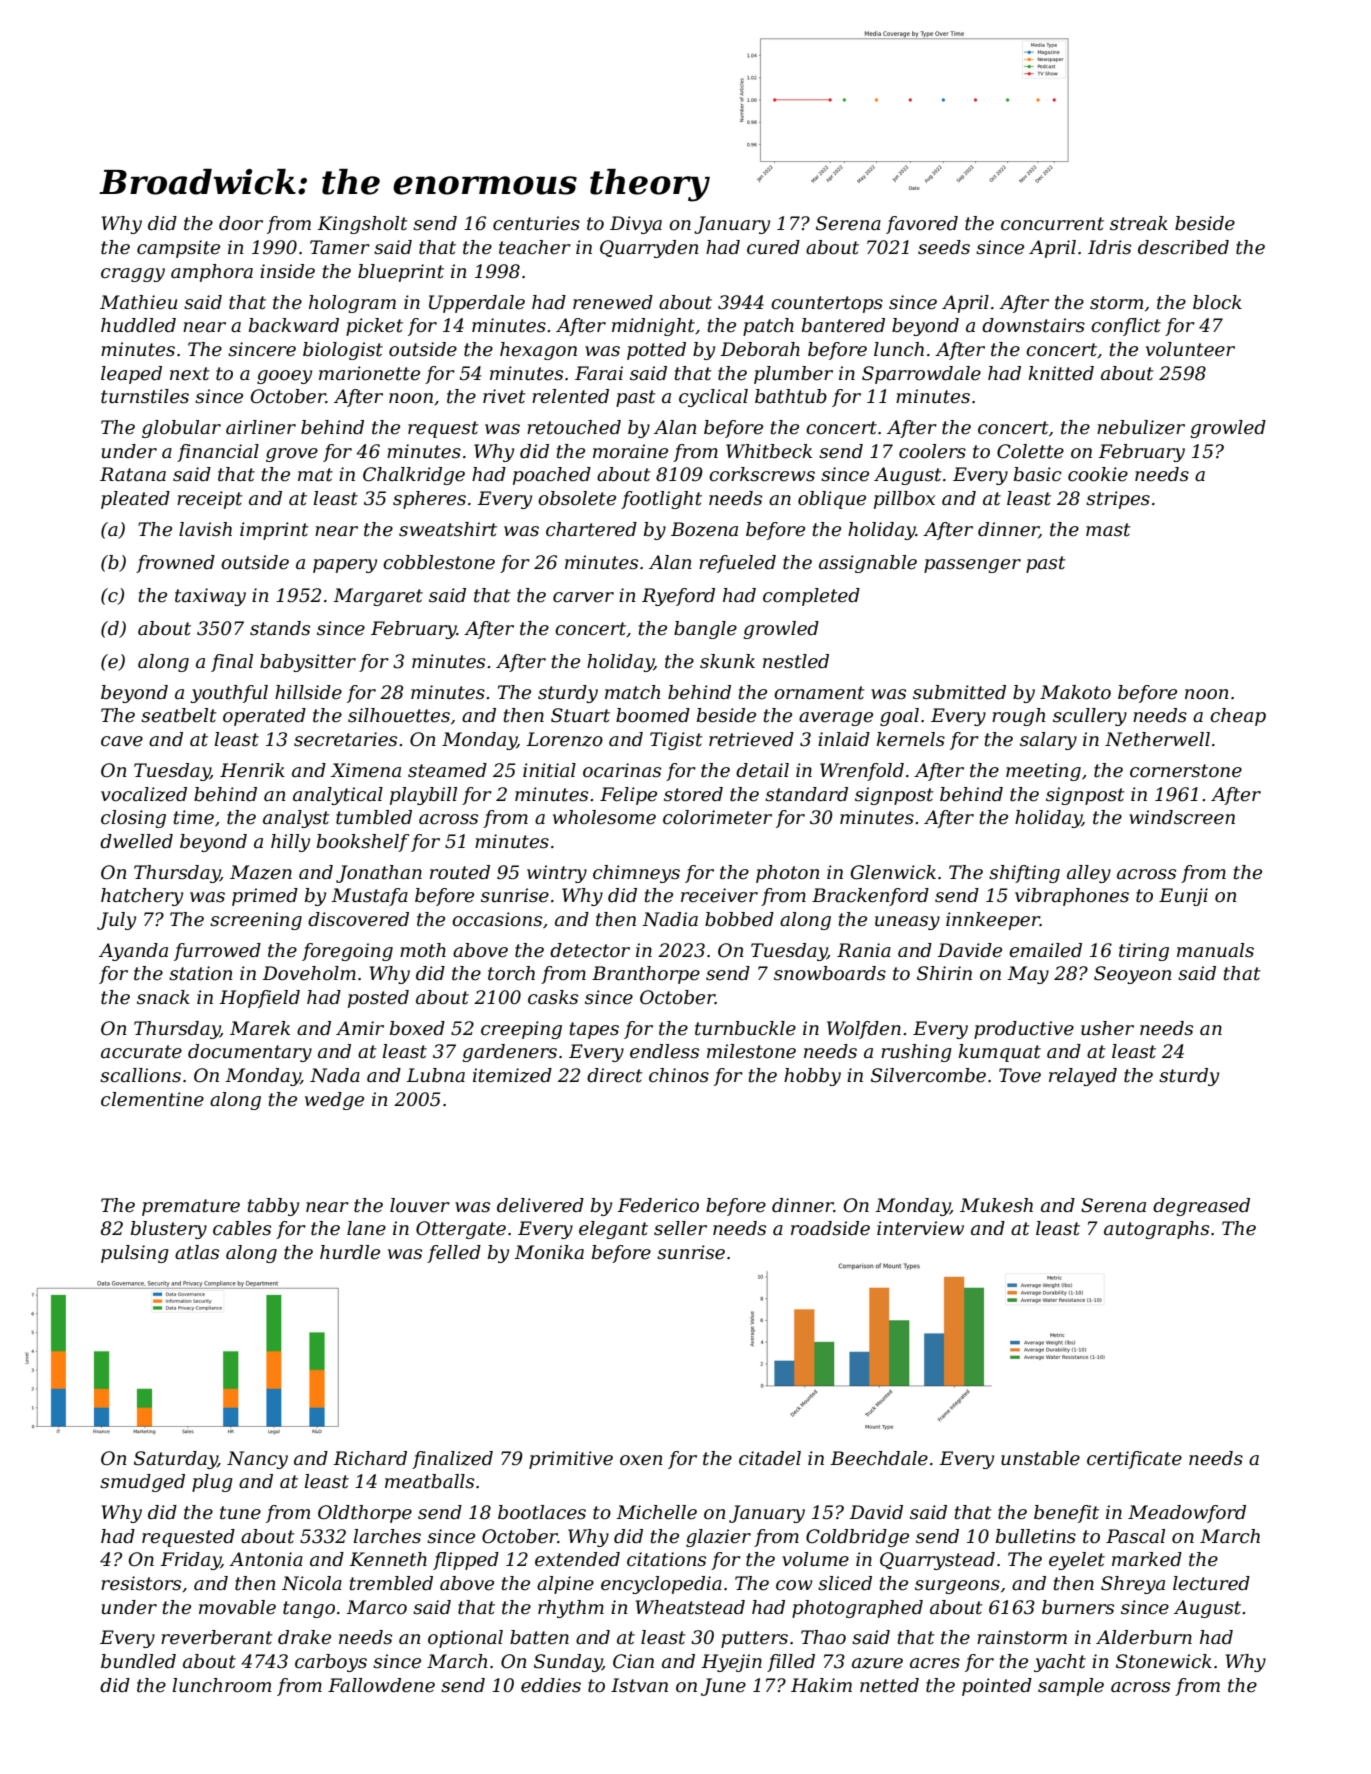 The height and width of the screenshot is (1774, 1371). Describe the element at coordinates (264, 717) in the screenshot. I see `operated` at that location.
